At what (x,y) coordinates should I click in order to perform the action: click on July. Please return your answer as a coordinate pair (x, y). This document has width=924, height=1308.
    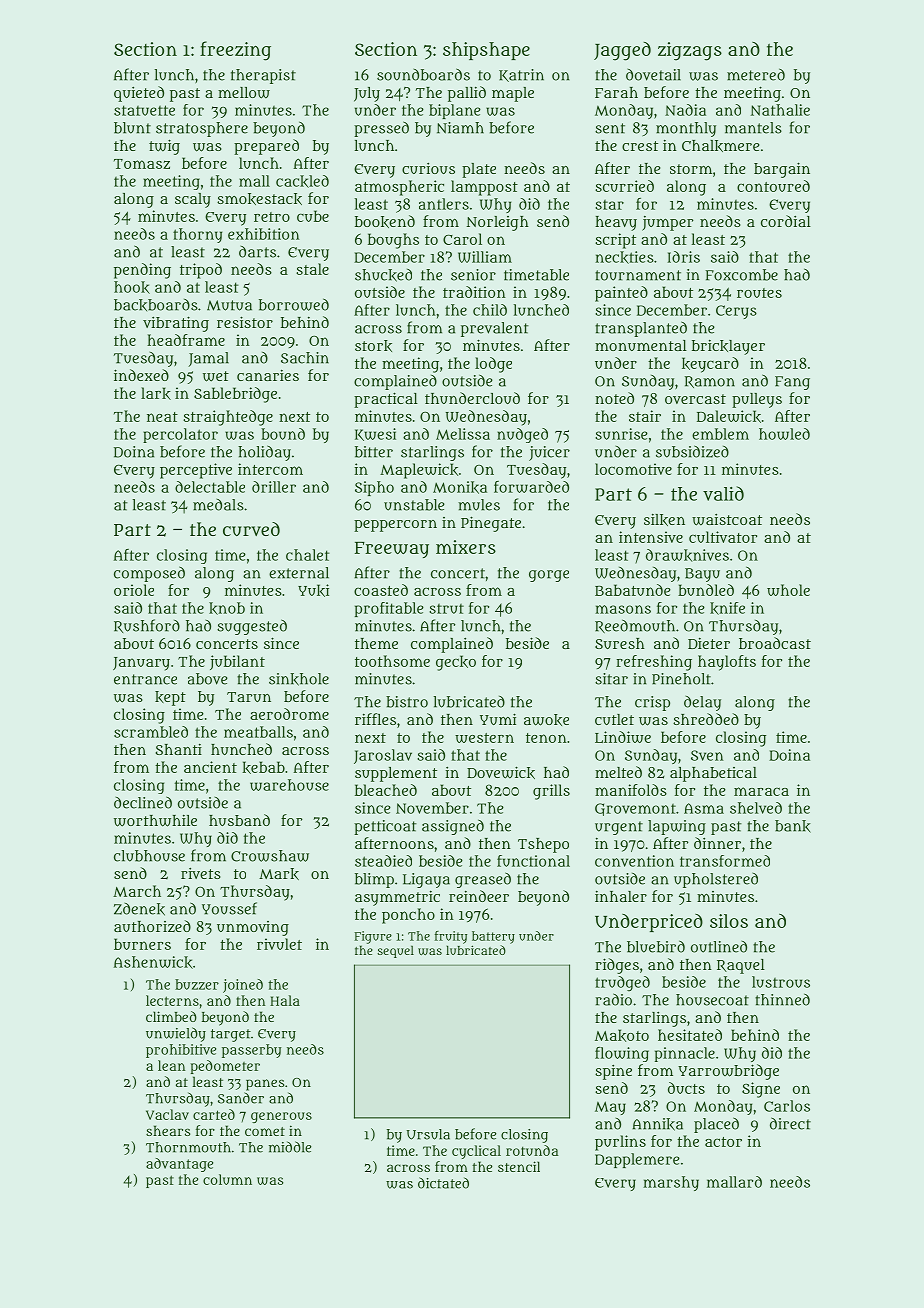
    Looking at the image, I should click on (367, 94).
